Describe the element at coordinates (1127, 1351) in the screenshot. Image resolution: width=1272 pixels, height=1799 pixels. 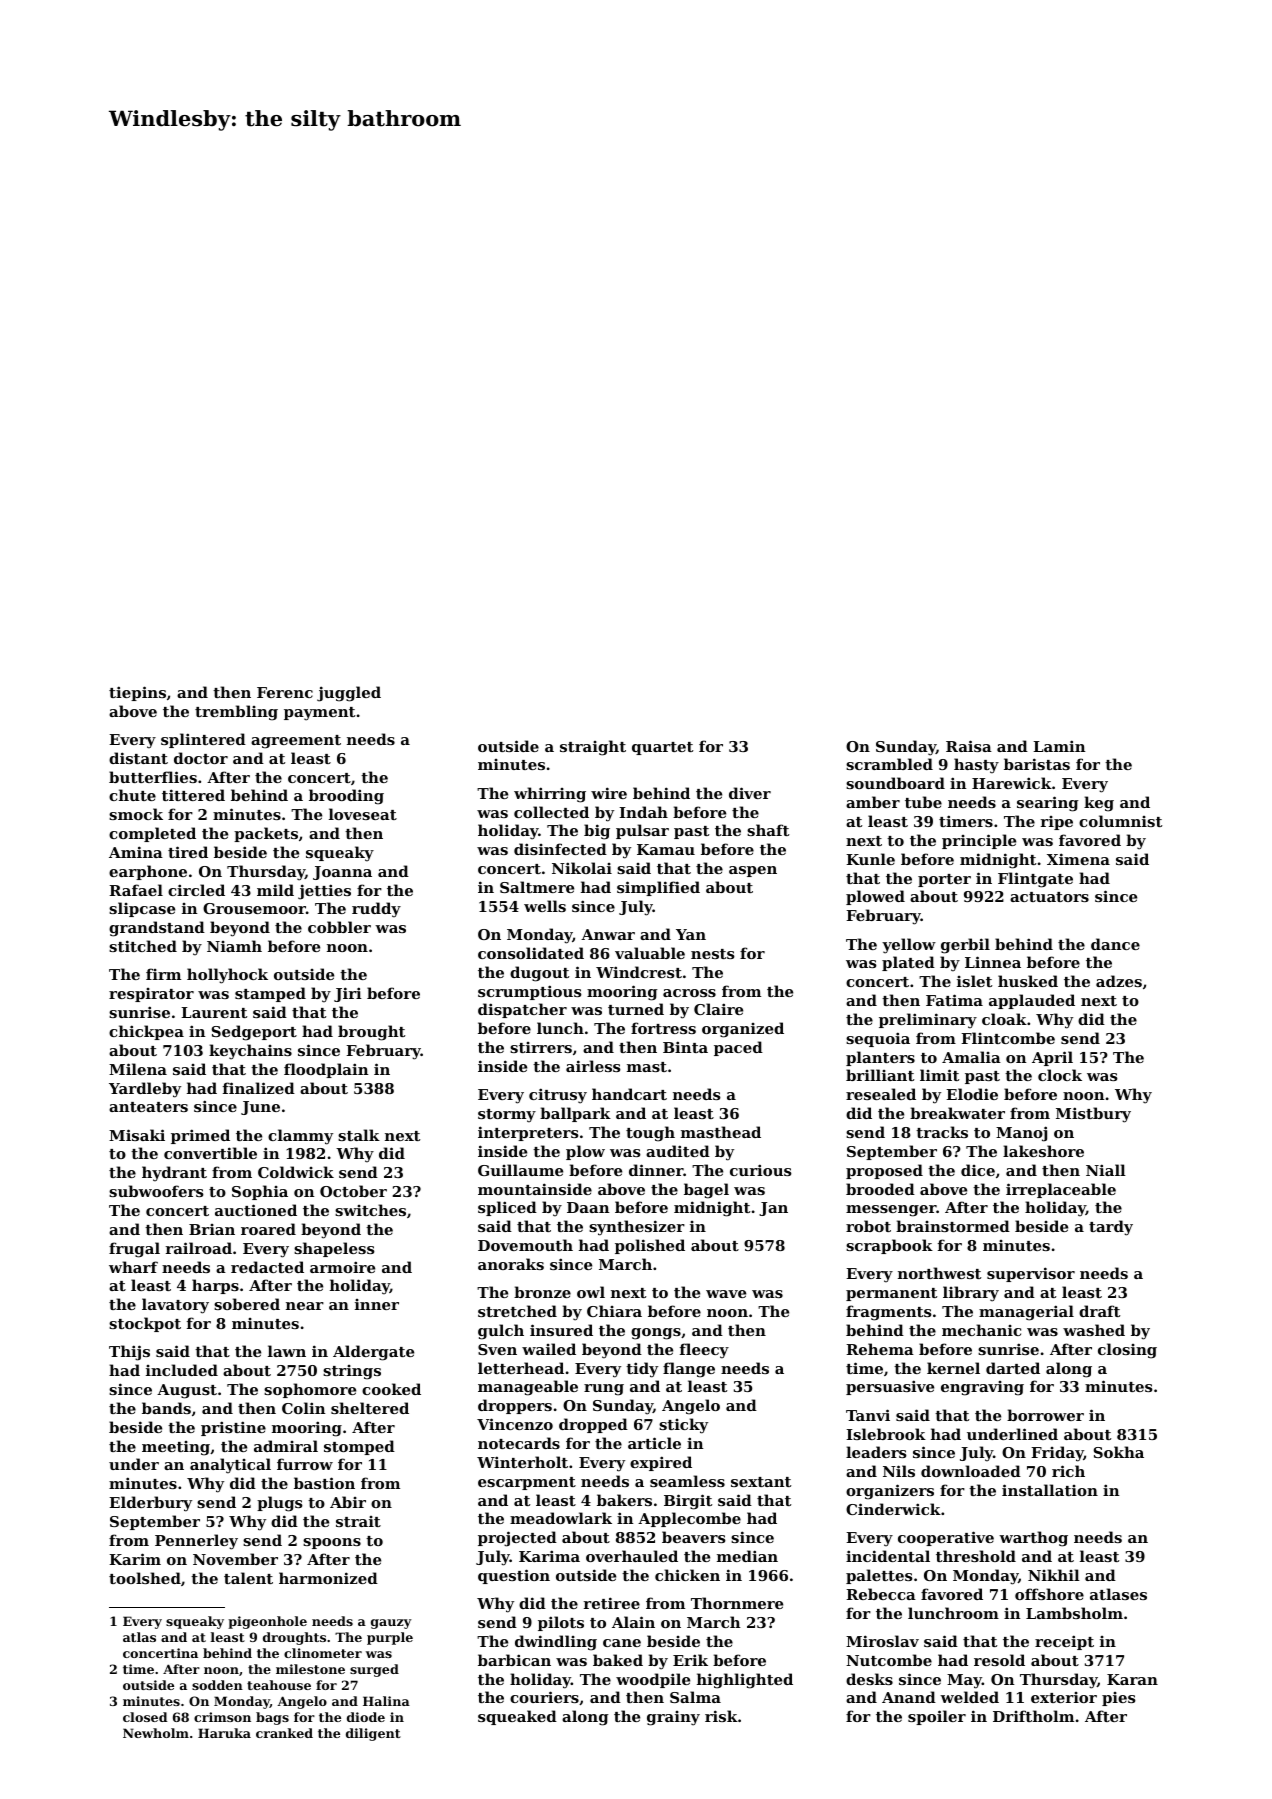
I see `closing` at that location.
